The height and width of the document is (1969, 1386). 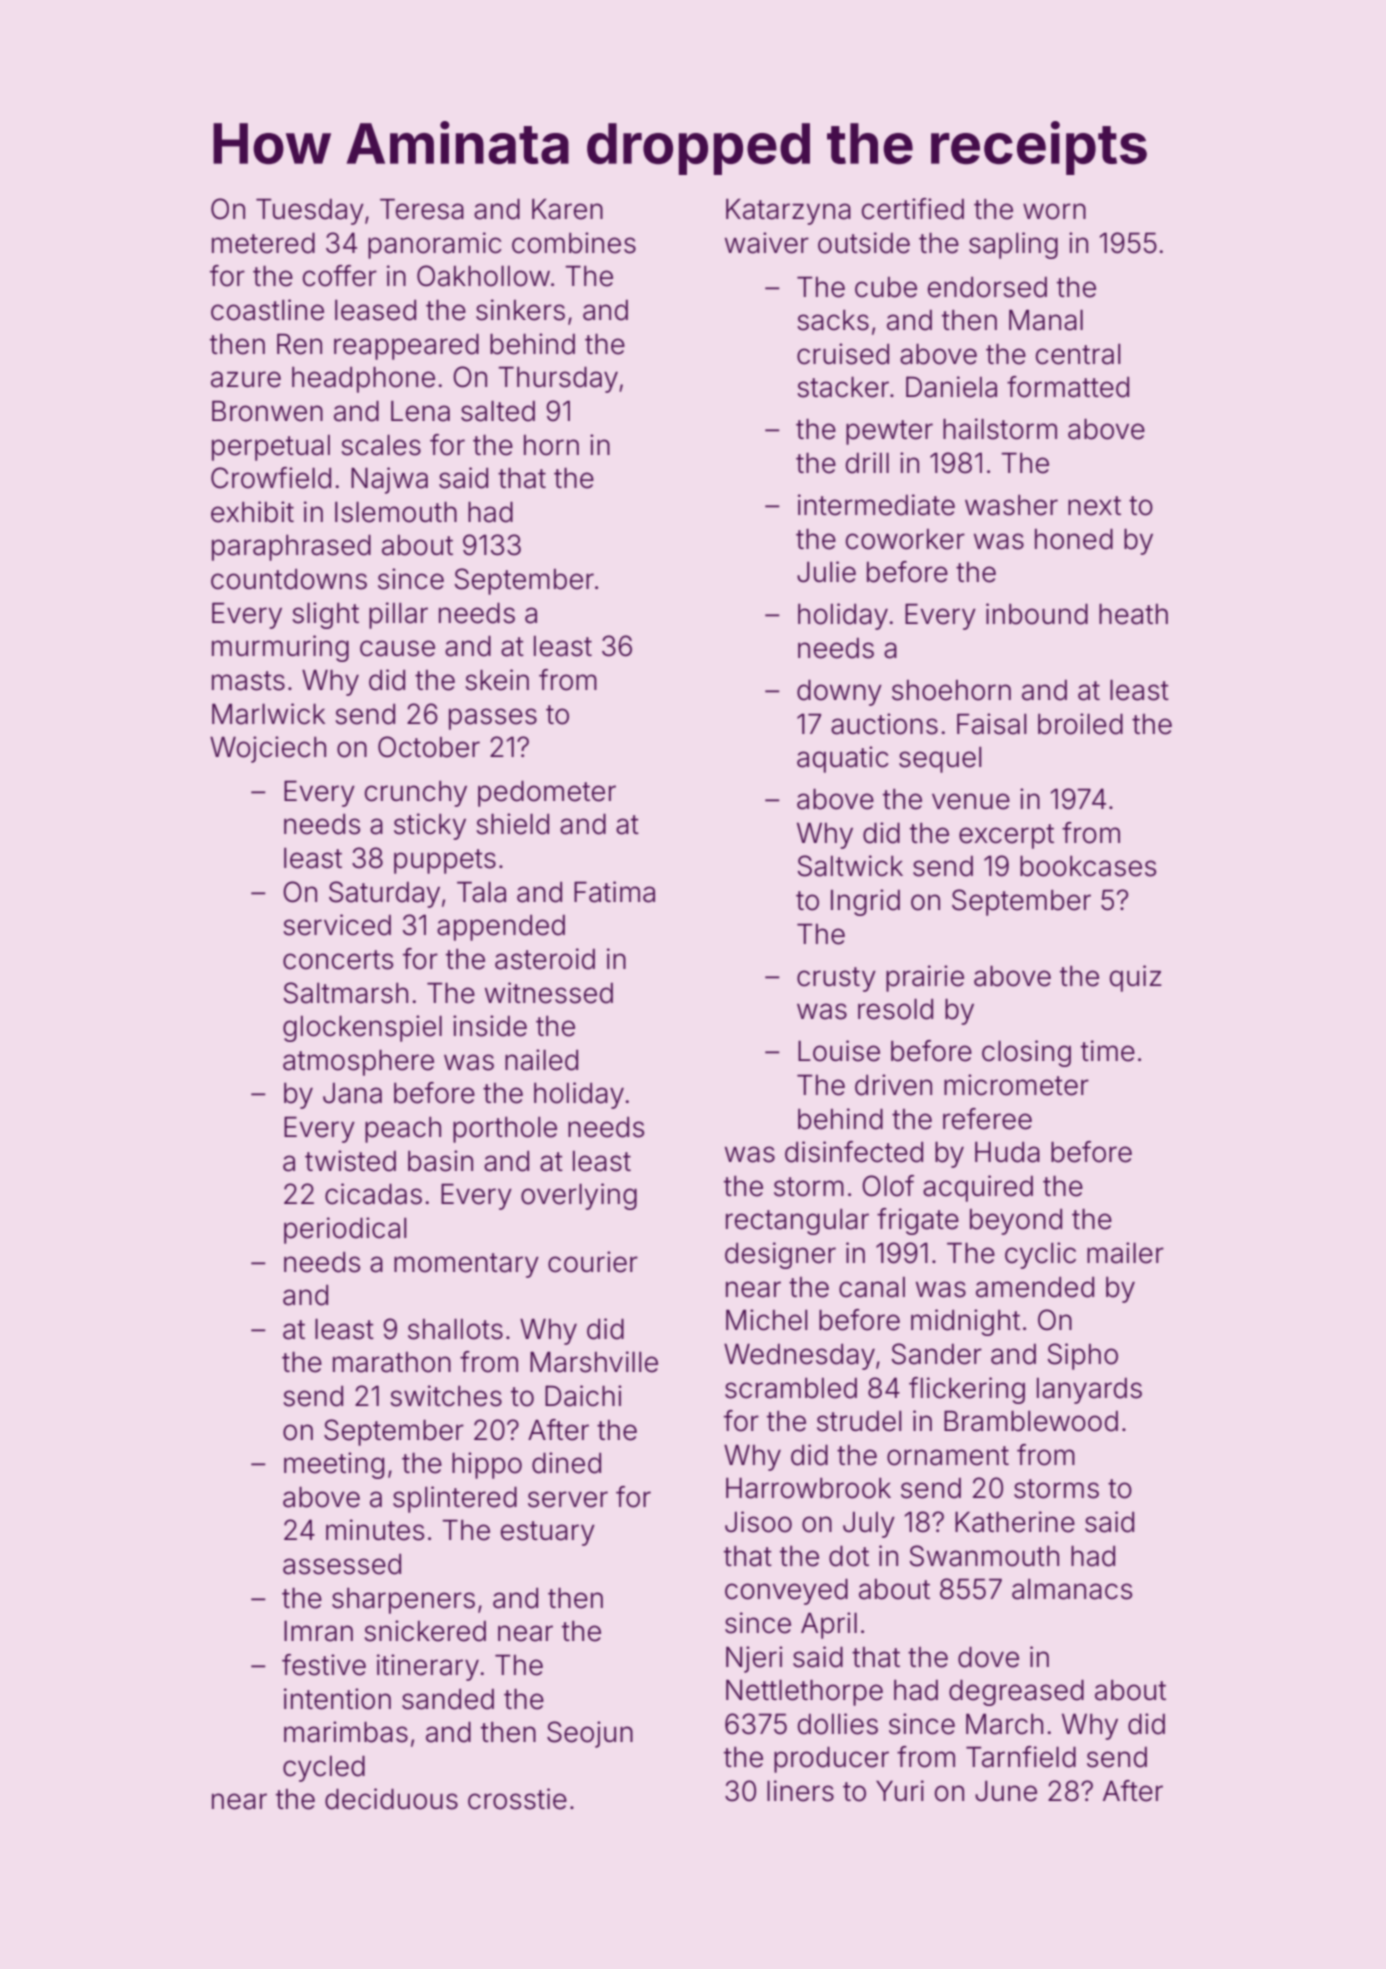 I want to click on strudel, so click(x=859, y=1421).
